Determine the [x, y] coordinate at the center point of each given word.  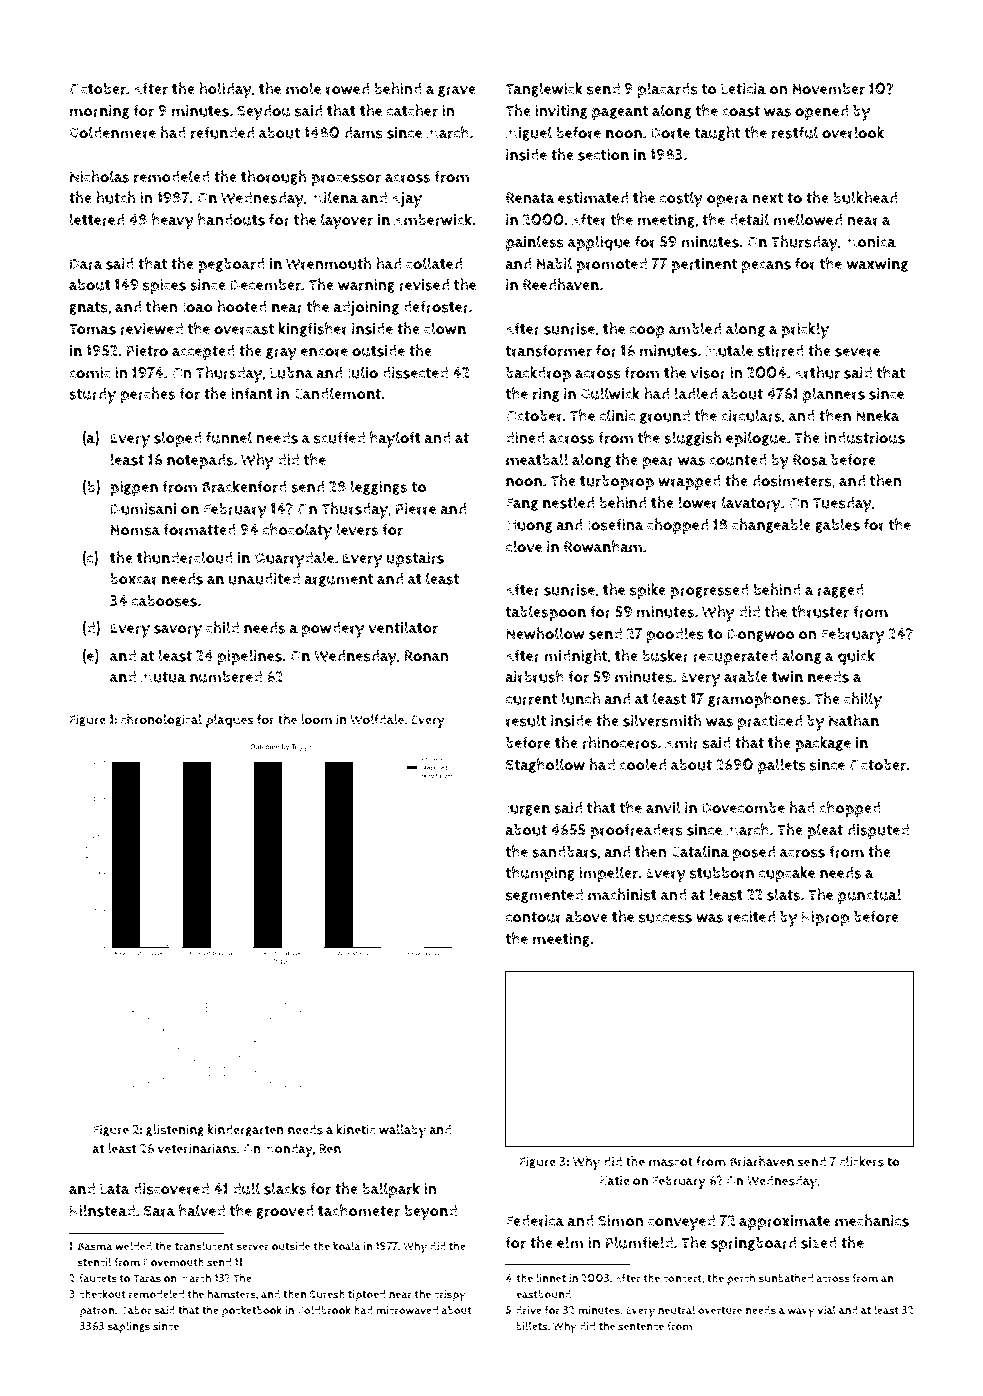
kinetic [355, 1129]
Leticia [743, 89]
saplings [128, 1327]
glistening [175, 1130]
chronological [161, 720]
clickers [862, 1161]
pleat [825, 831]
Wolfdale [377, 719]
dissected [415, 373]
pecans [766, 267]
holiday [225, 90]
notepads [200, 462]
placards [668, 90]
